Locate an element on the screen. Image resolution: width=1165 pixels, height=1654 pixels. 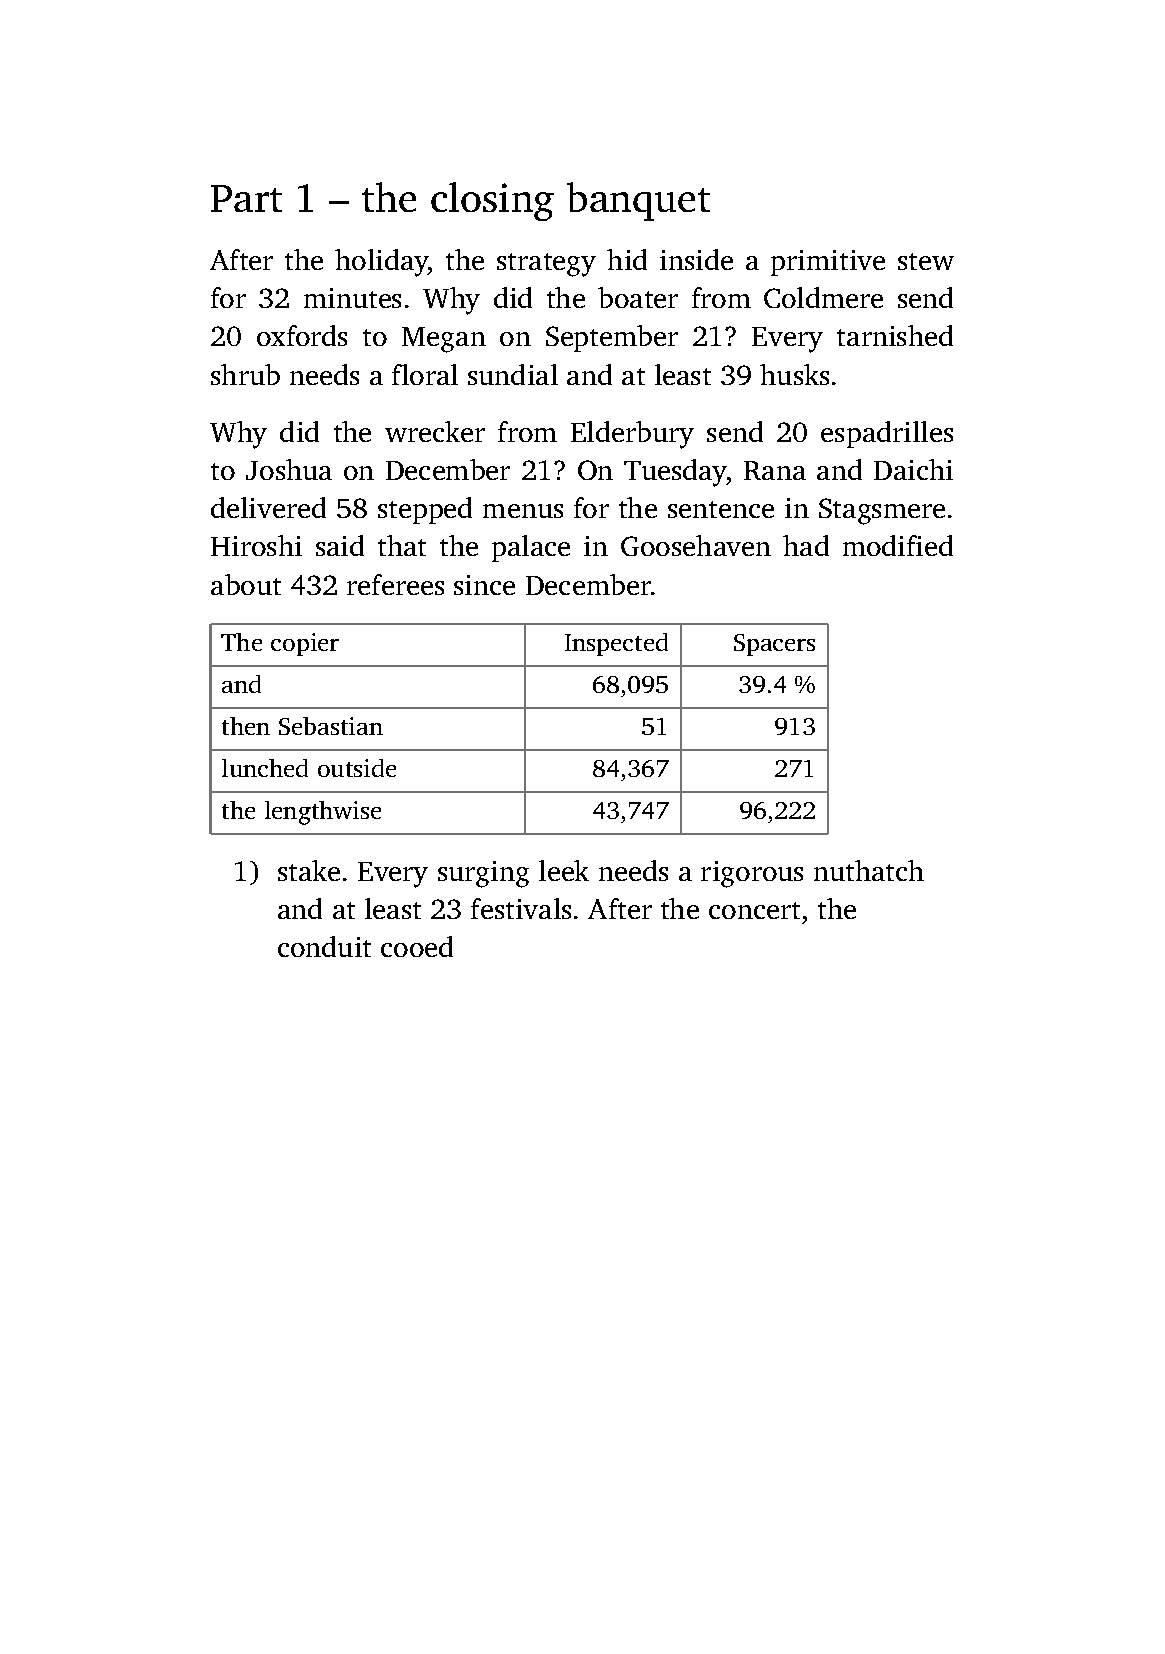
closing is located at coordinates (492, 201).
